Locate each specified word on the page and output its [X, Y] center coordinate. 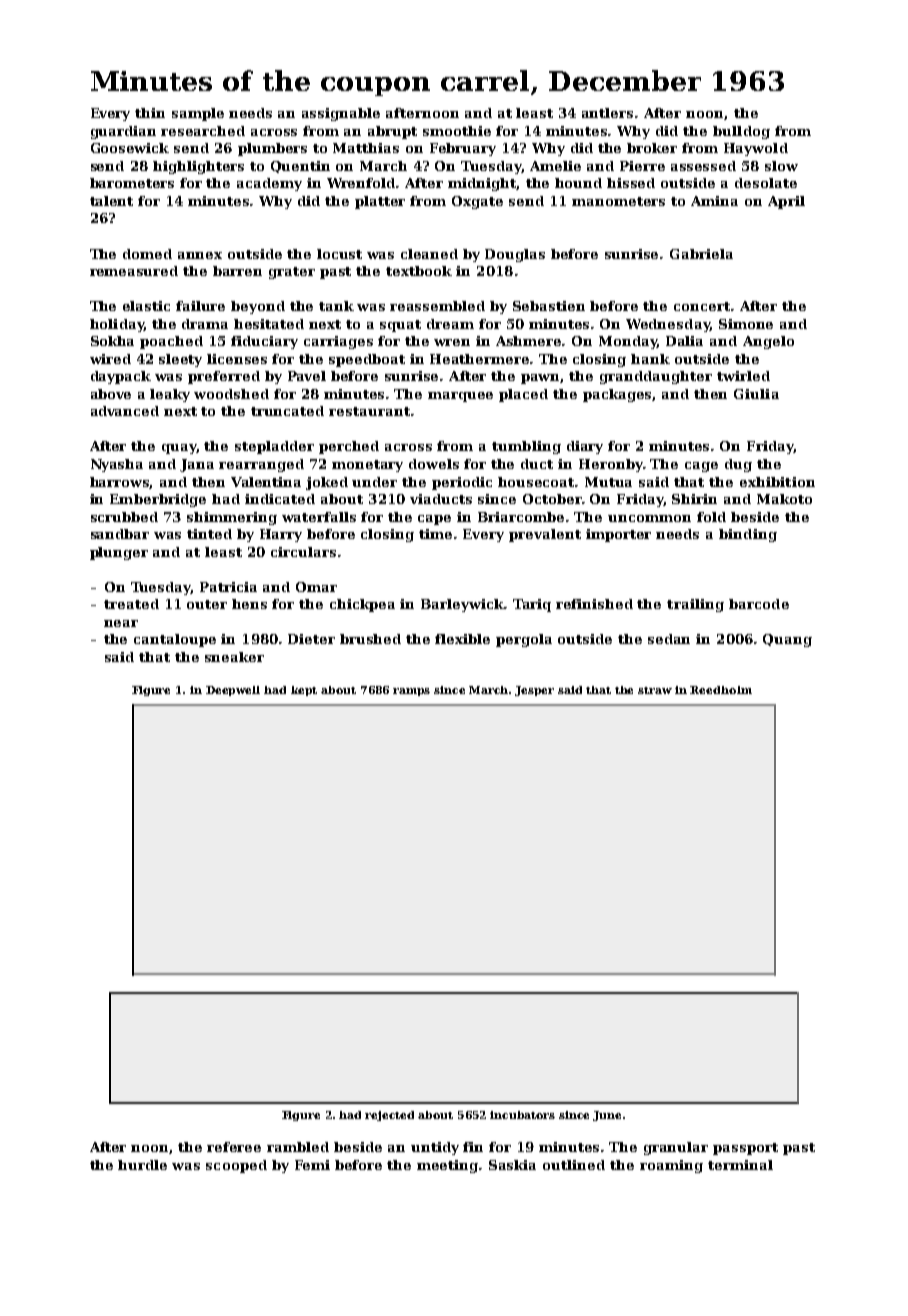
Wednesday [668, 325]
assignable [341, 114]
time [435, 534]
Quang [787, 640]
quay [179, 449]
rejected [389, 1116]
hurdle [142, 1165]
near [121, 623]
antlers [607, 113]
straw [655, 690]
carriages [338, 342]
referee [234, 1147]
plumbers [272, 149]
